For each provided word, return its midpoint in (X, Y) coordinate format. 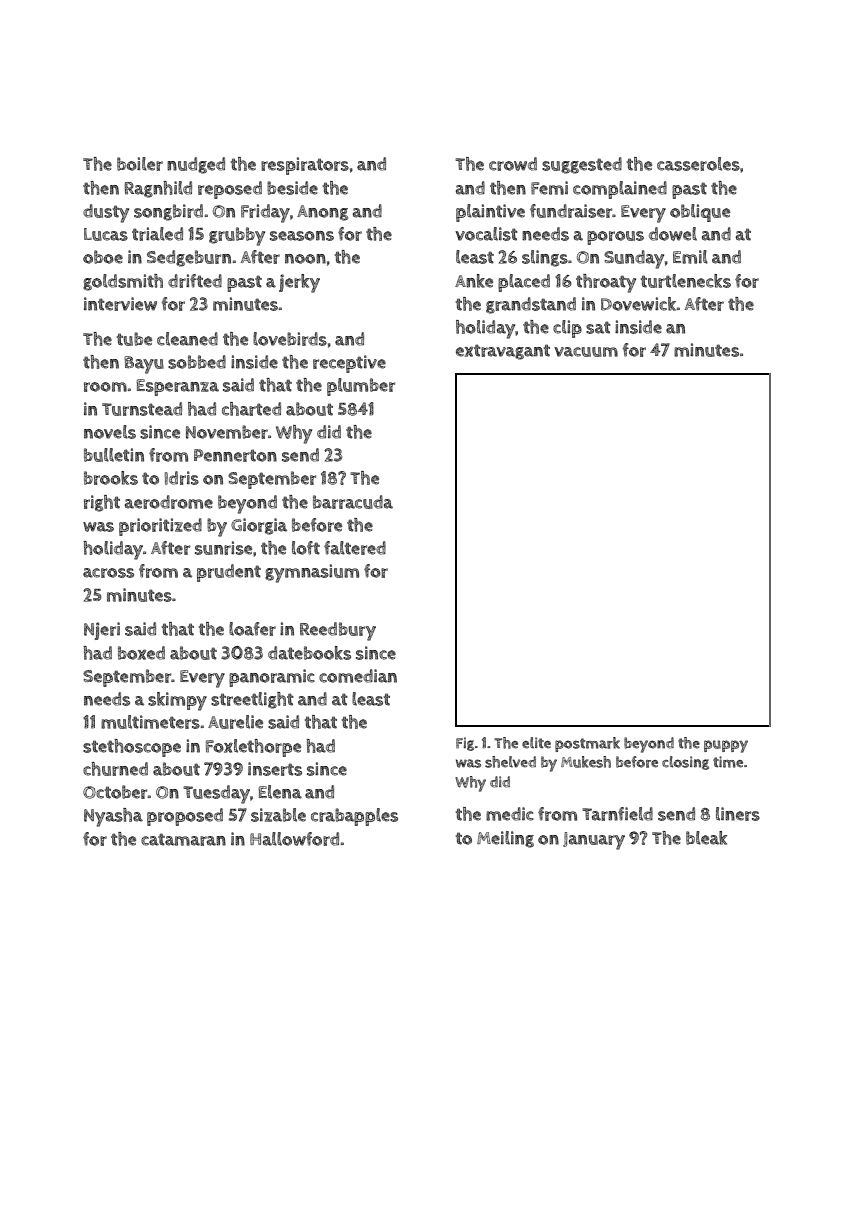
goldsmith (123, 282)
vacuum (586, 352)
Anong (322, 213)
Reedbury (338, 631)
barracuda (353, 502)
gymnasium (312, 573)
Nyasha (113, 817)
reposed (230, 190)
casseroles (698, 164)
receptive (349, 364)
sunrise (223, 548)
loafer (252, 629)
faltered (355, 548)
